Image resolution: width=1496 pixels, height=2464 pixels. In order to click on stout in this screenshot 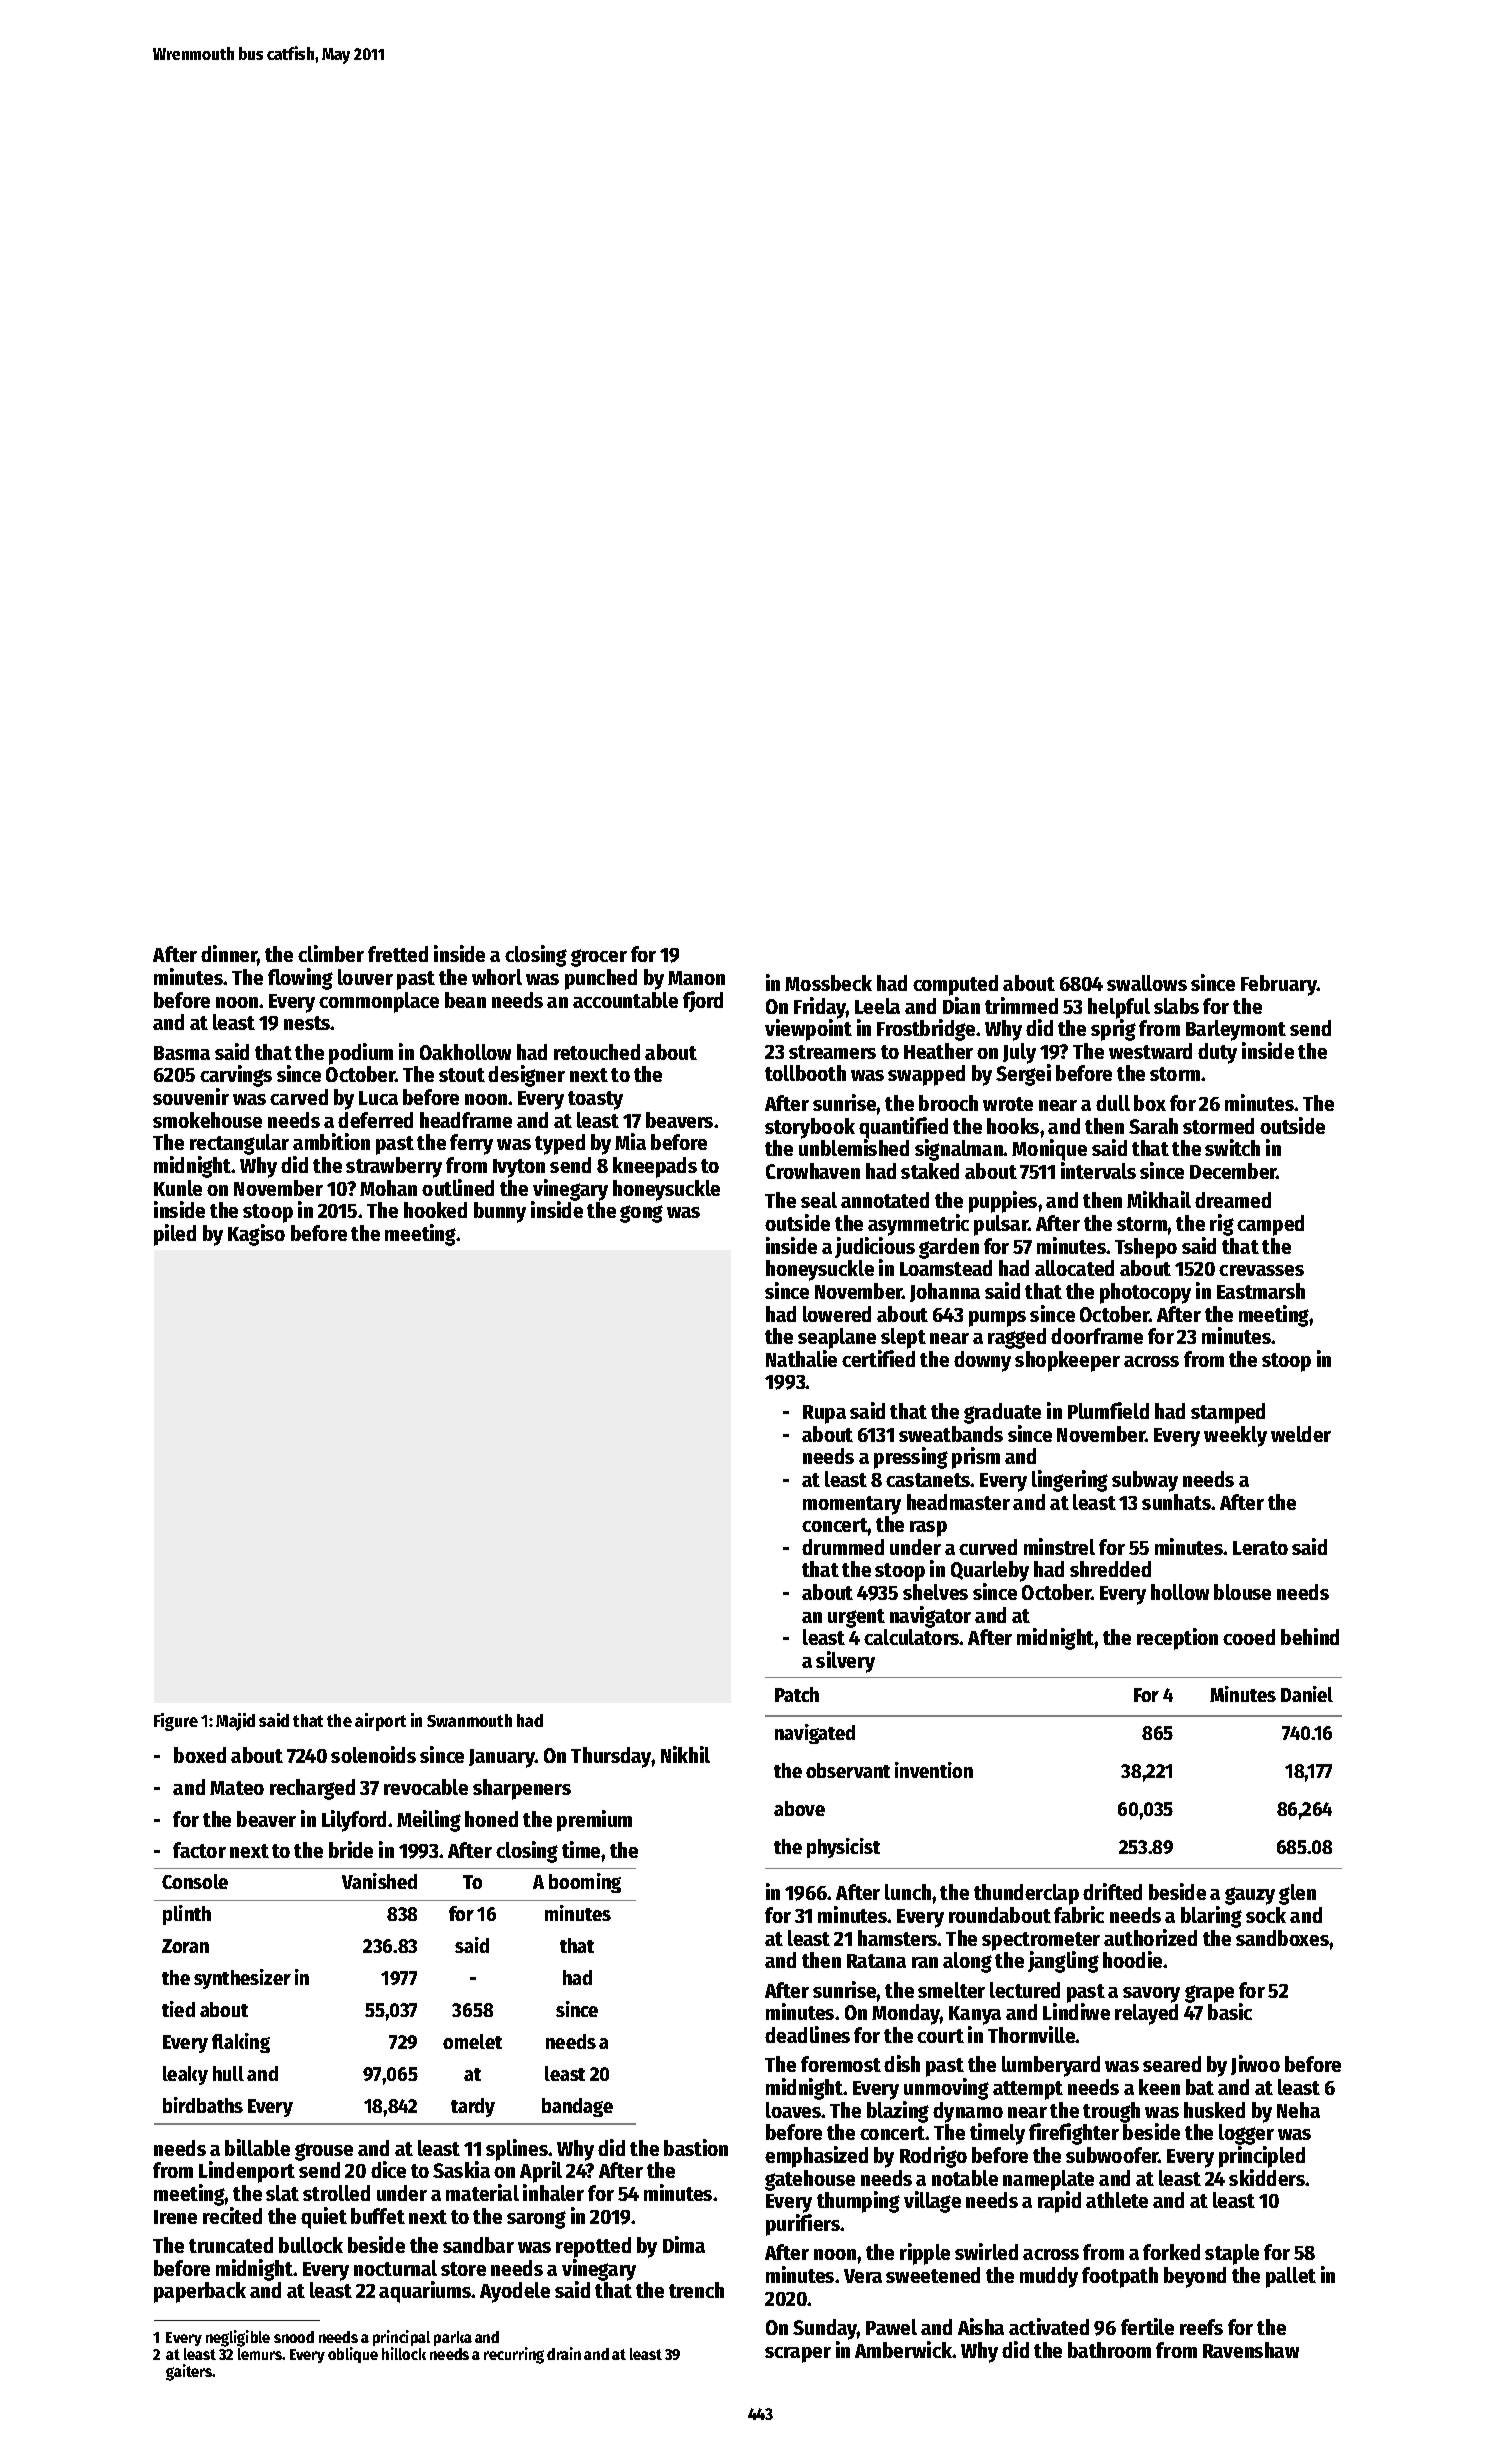, I will do `click(462, 1075)`.
